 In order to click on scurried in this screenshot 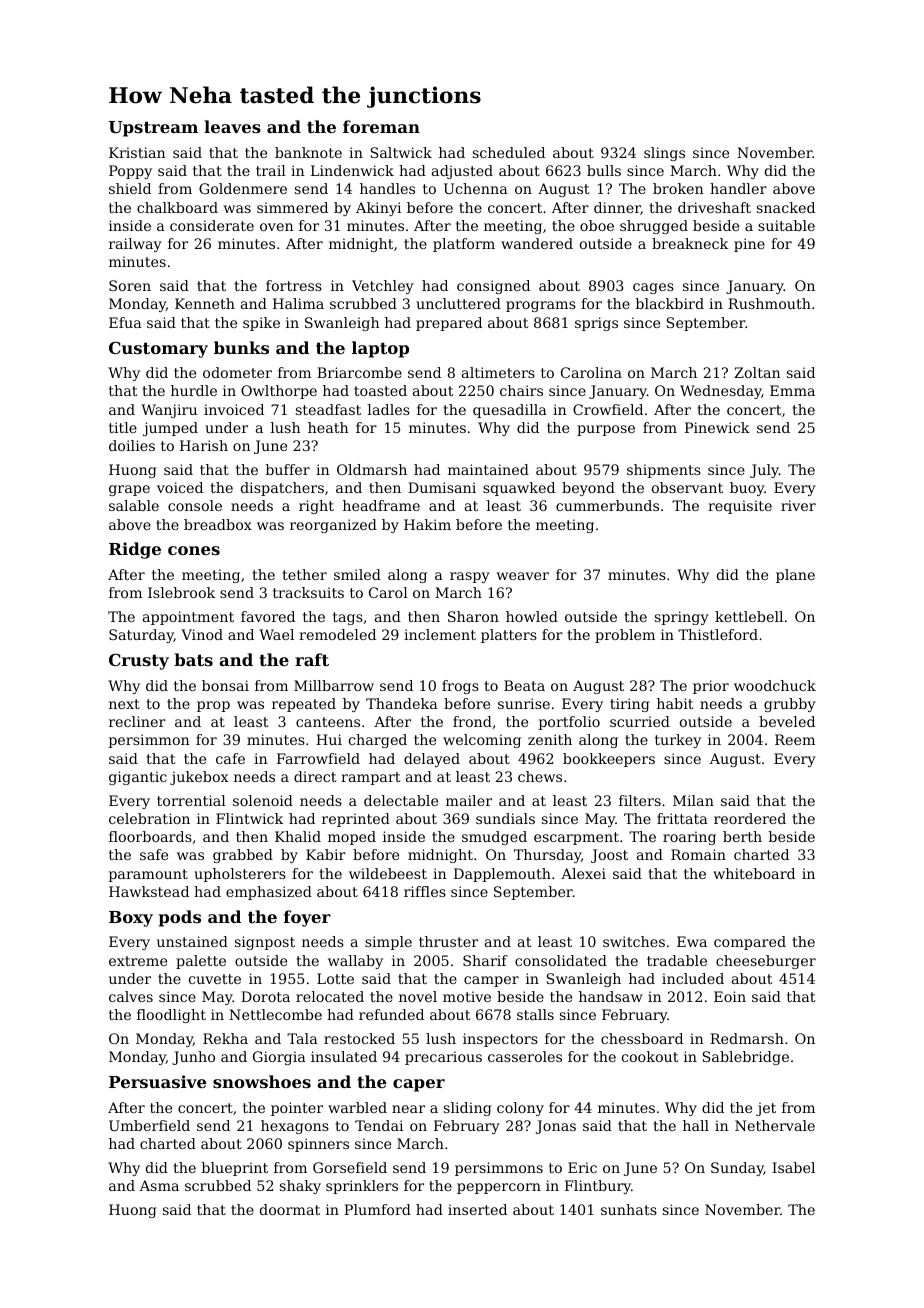, I will do `click(640, 721)`.
